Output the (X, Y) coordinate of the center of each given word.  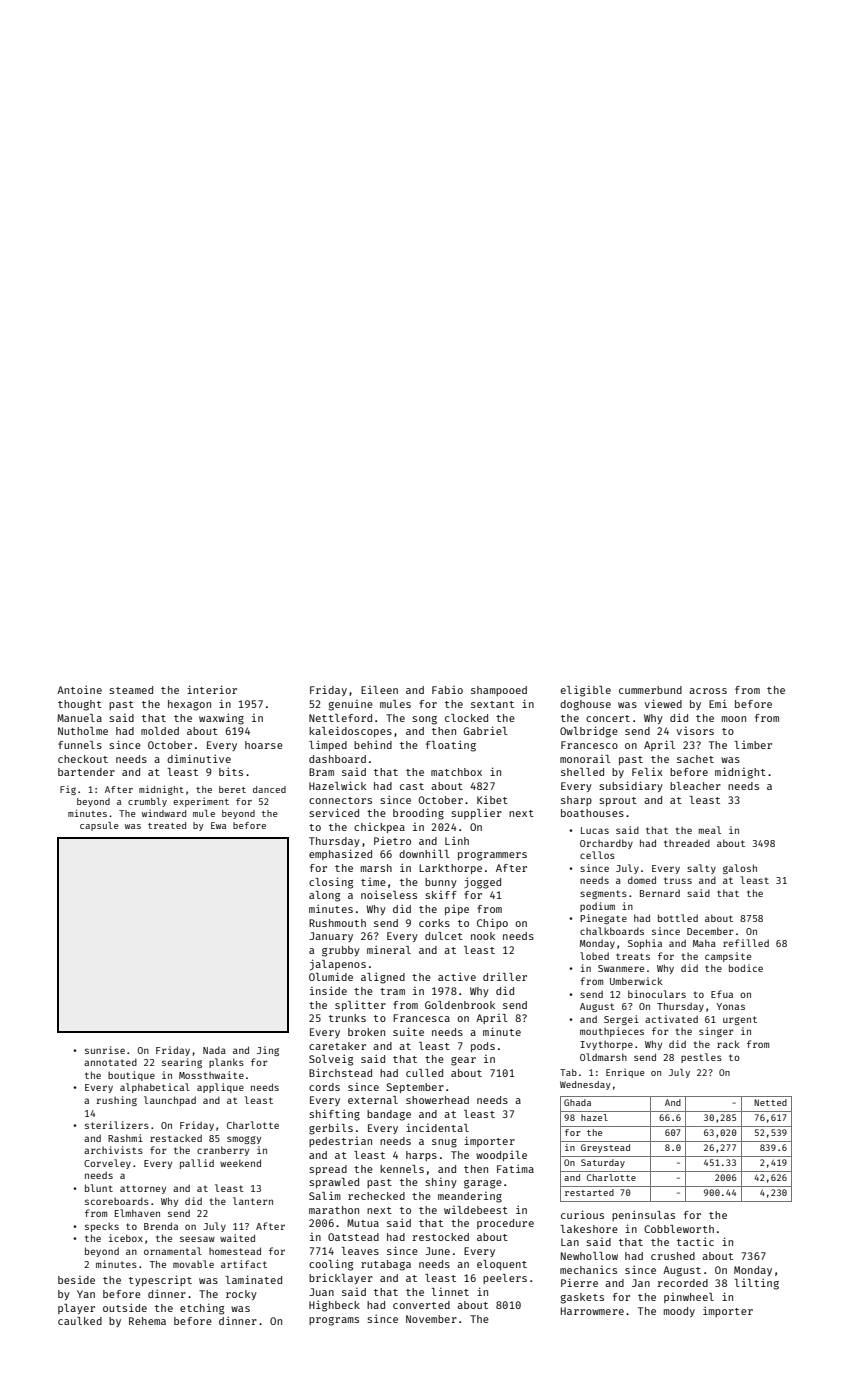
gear (463, 1061)
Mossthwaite (211, 1075)
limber (753, 745)
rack (728, 1044)
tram (392, 991)
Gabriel (485, 730)
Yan (86, 1294)
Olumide (331, 976)
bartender (86, 772)
